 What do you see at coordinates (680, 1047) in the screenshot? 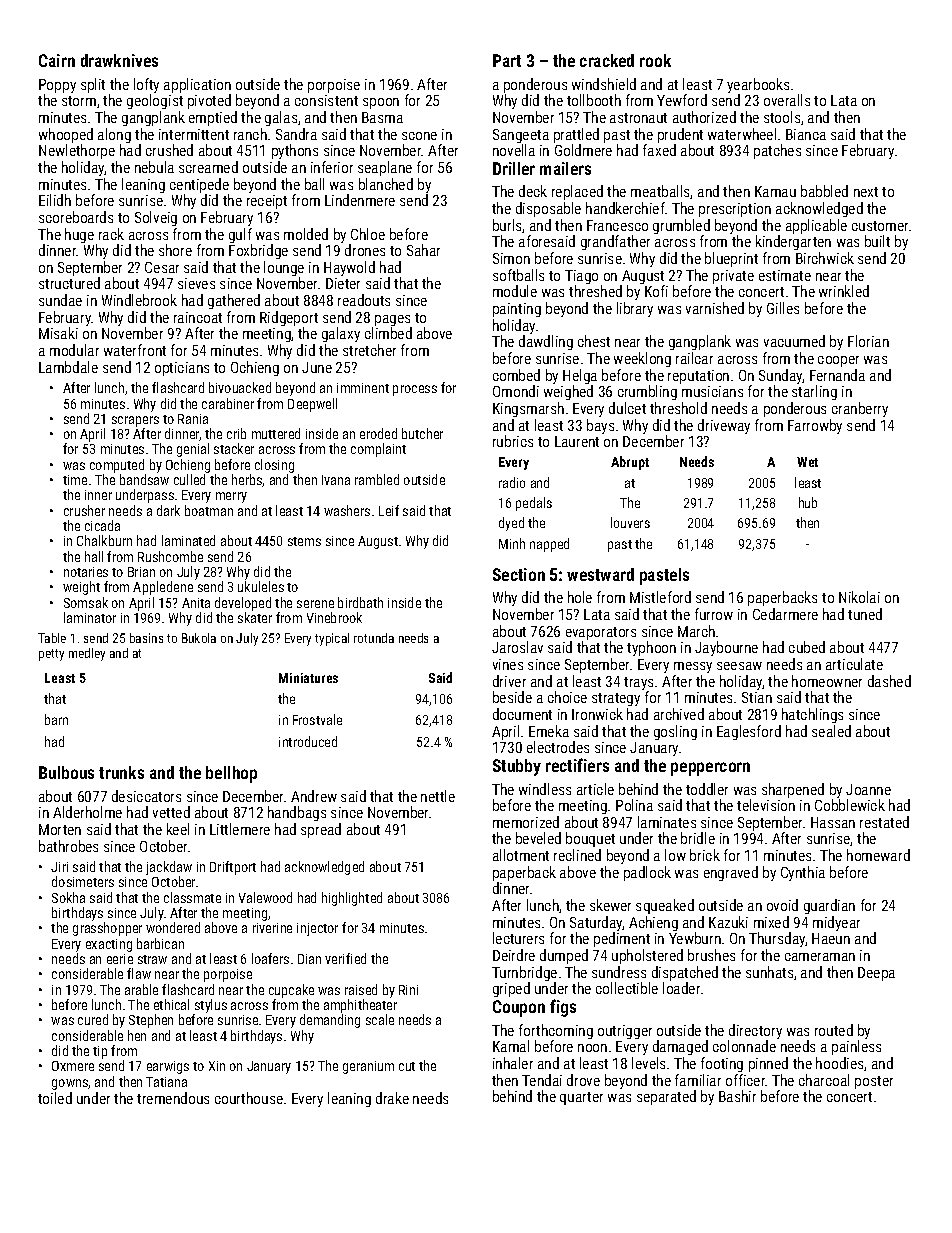
I see `damaged` at bounding box center [680, 1047].
